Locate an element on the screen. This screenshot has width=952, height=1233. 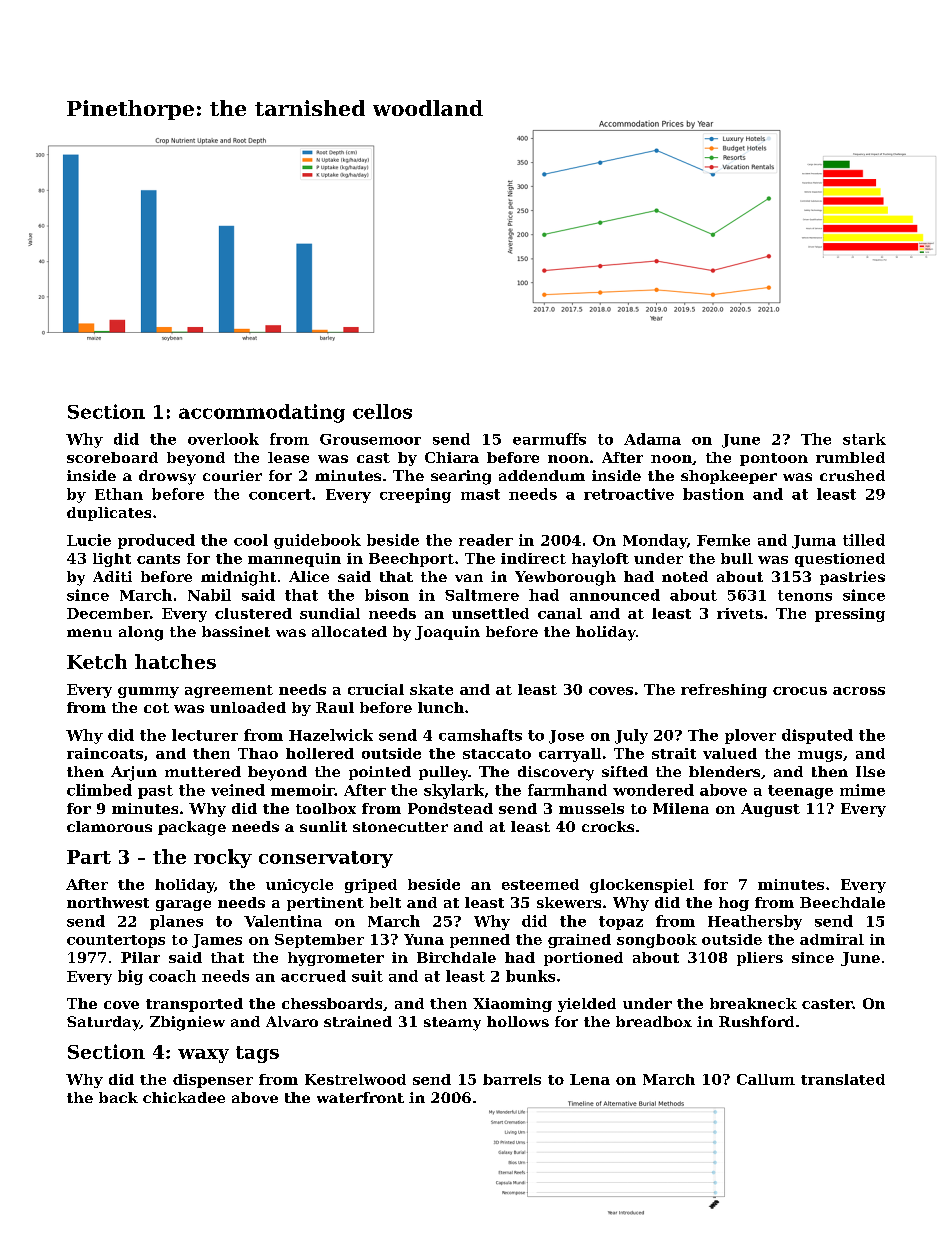
rivets is located at coordinates (740, 613).
